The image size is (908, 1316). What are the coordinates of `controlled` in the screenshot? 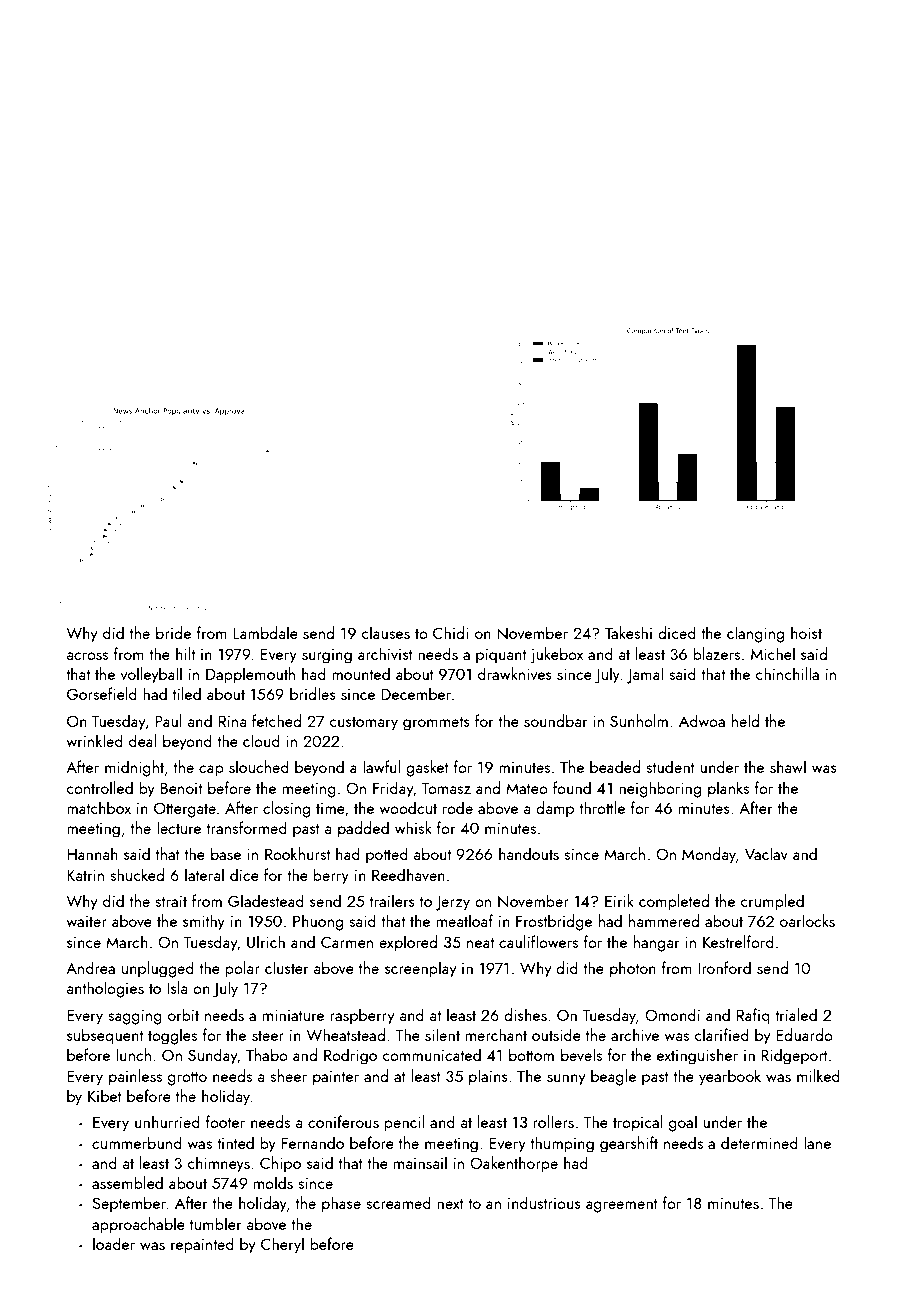 It's located at (99, 787).
